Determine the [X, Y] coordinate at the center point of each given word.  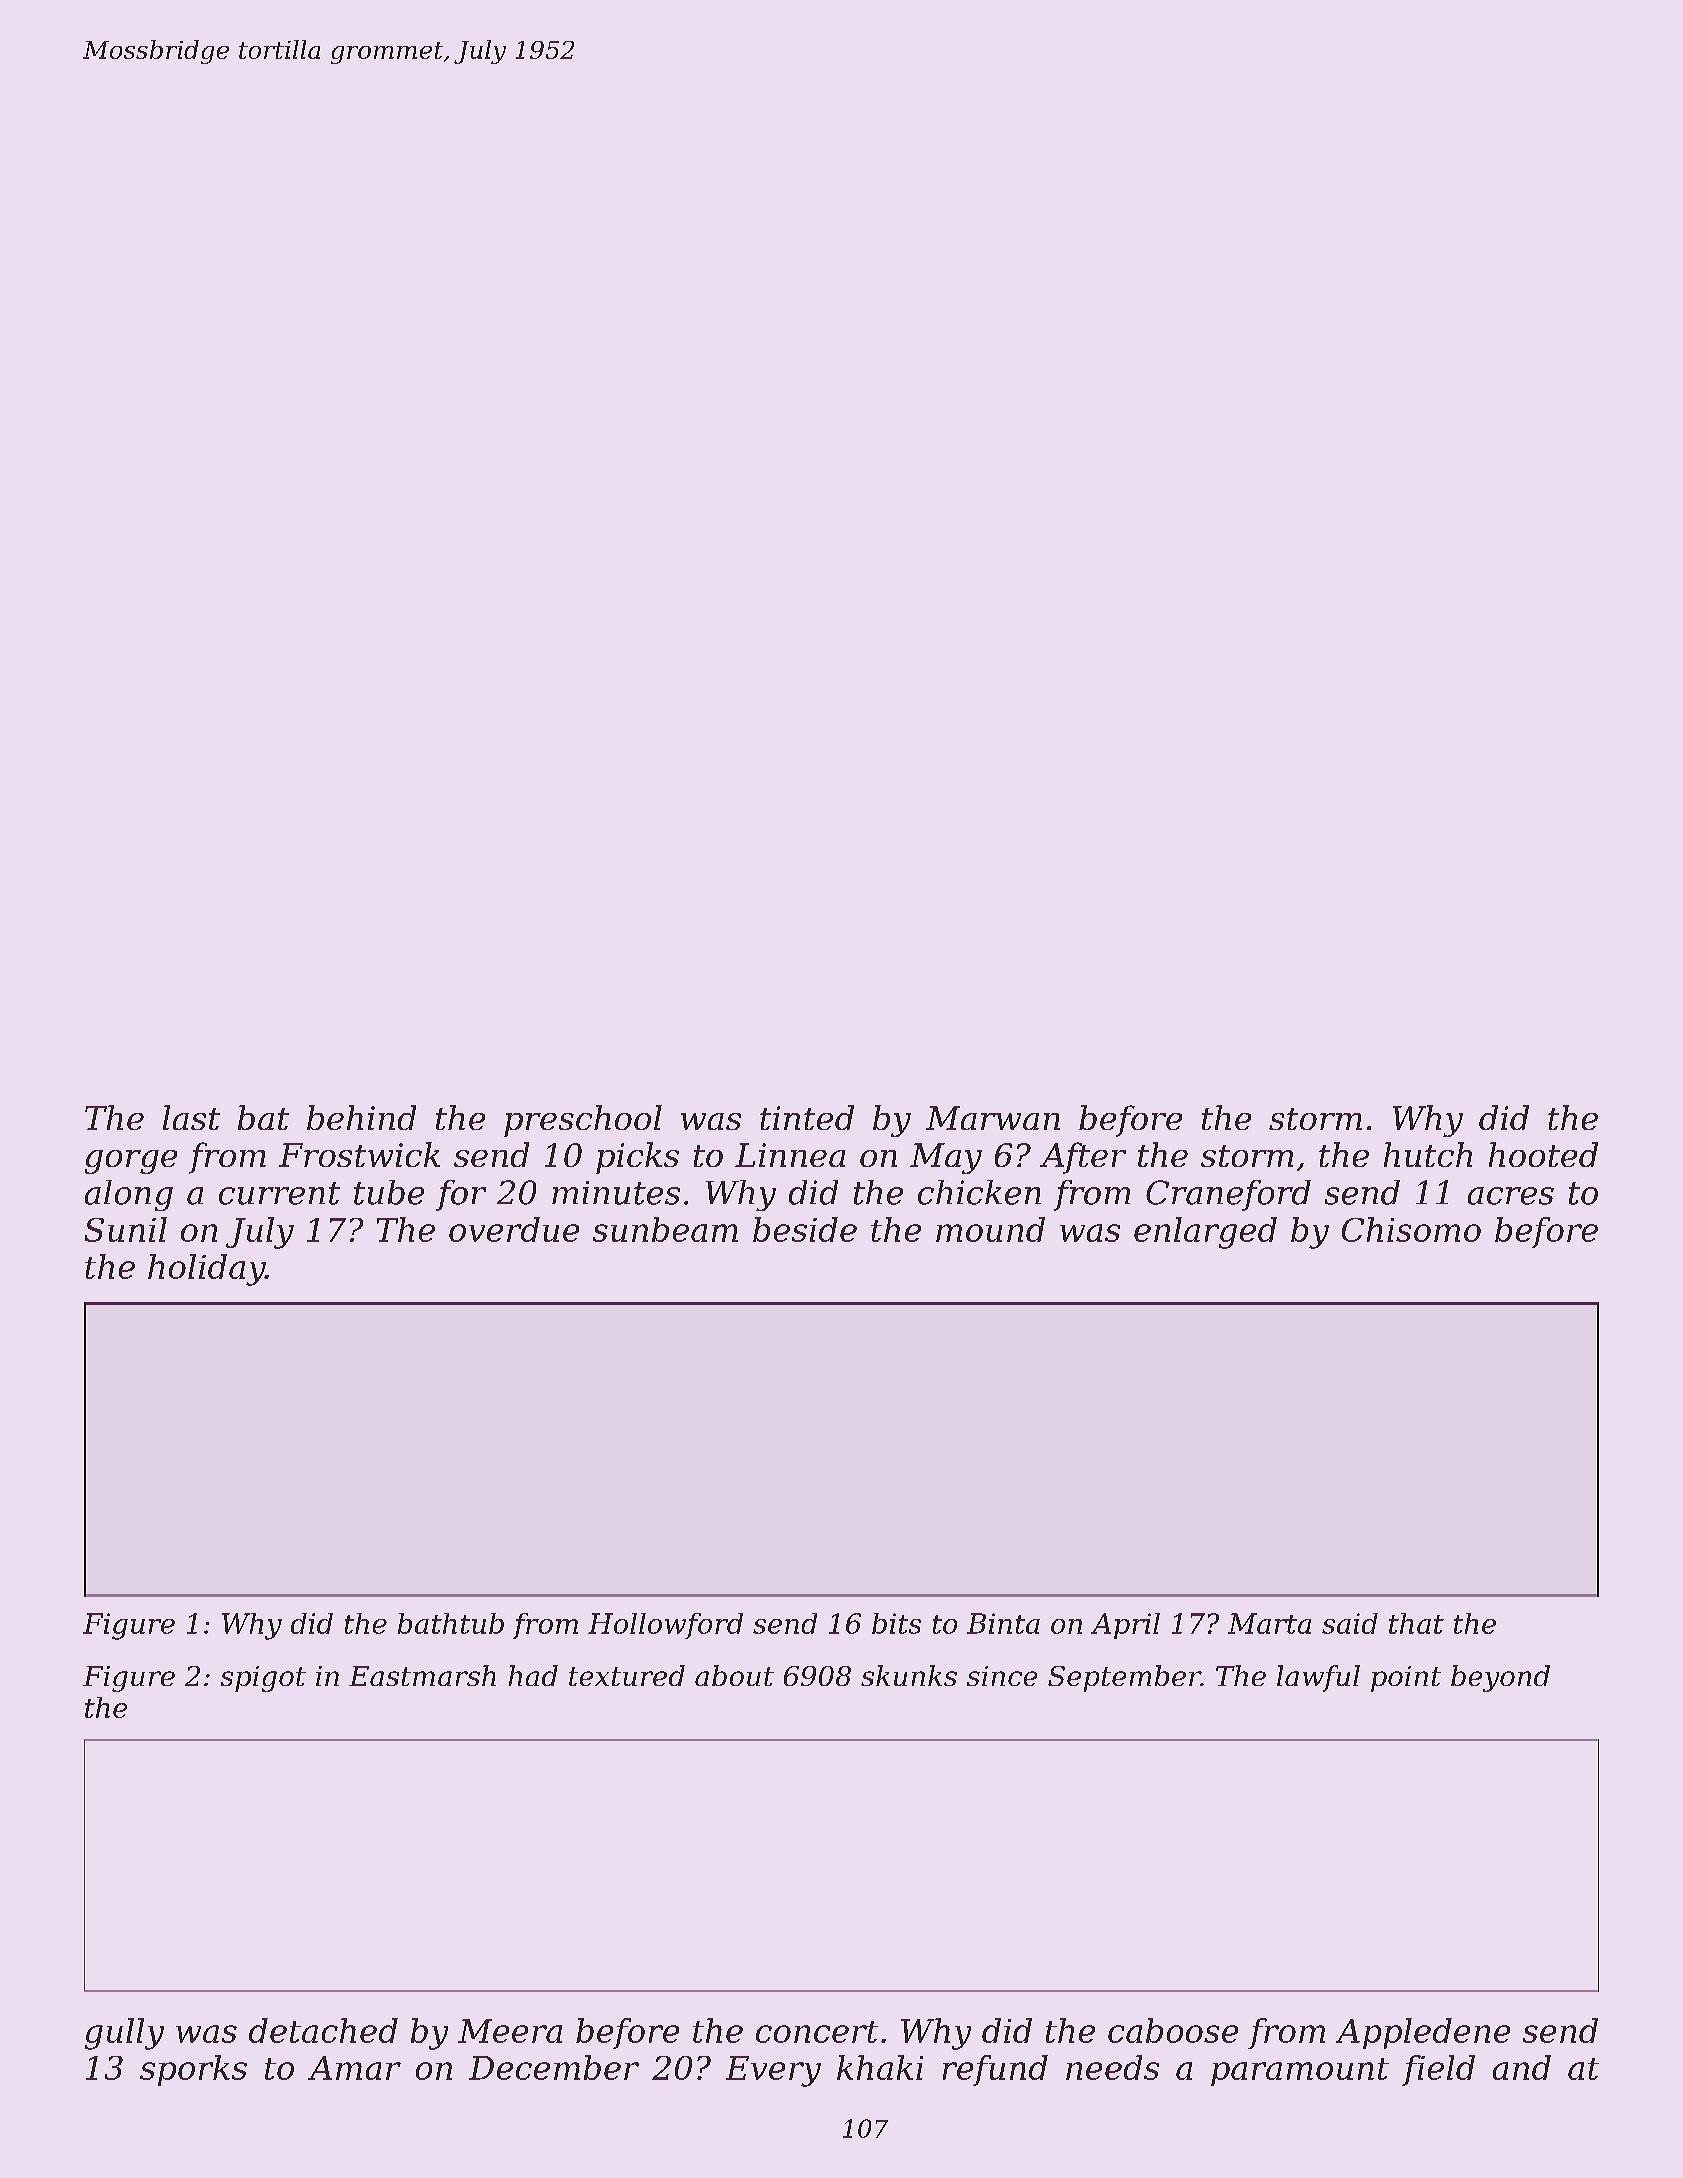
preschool [583, 1121]
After [1083, 1158]
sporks [193, 2070]
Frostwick [359, 1154]
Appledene [1423, 2033]
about [734, 1675]
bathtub [451, 1623]
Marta [1269, 1623]
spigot [263, 1679]
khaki [880, 2067]
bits [896, 1623]
